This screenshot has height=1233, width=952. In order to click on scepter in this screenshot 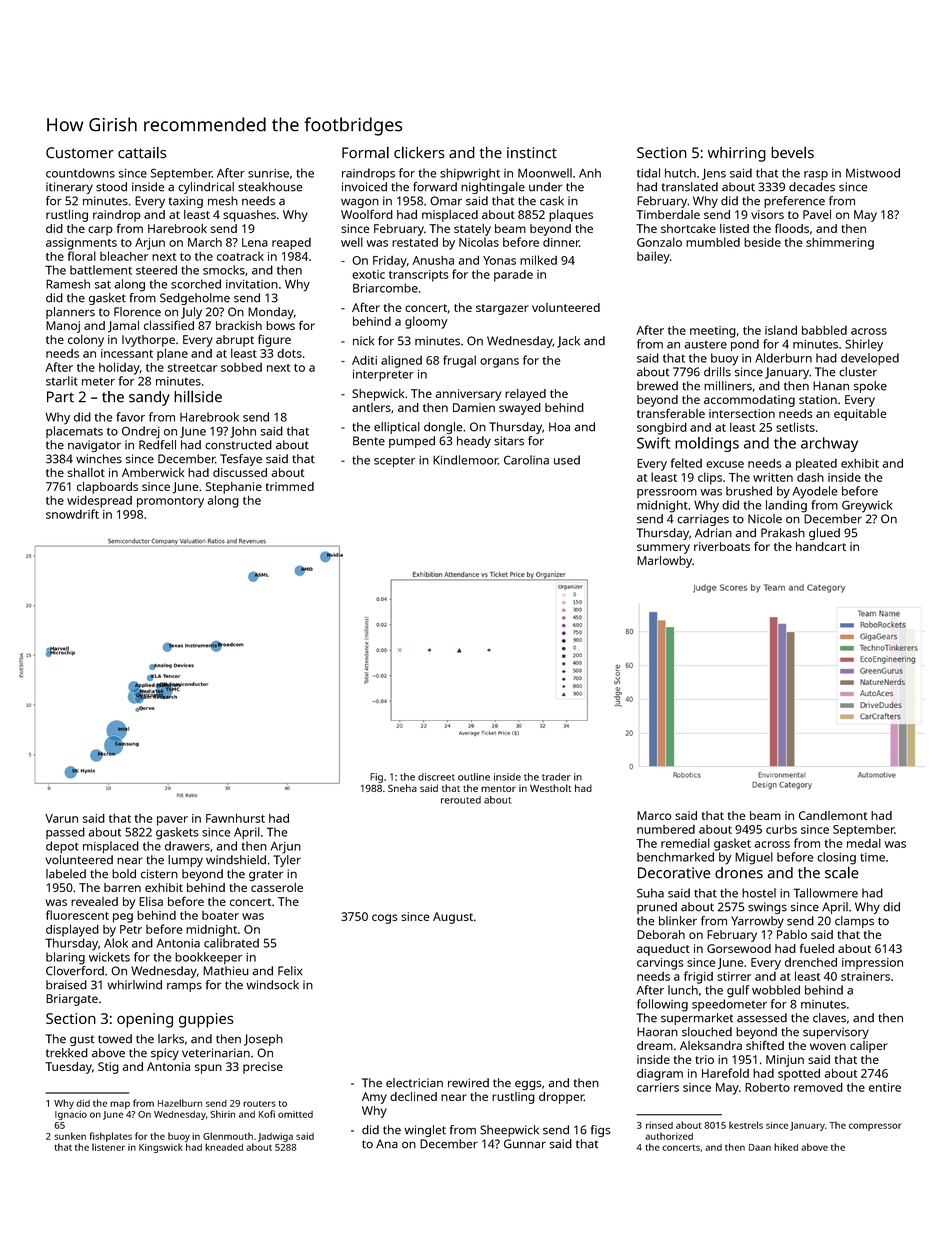, I will do `click(394, 461)`.
